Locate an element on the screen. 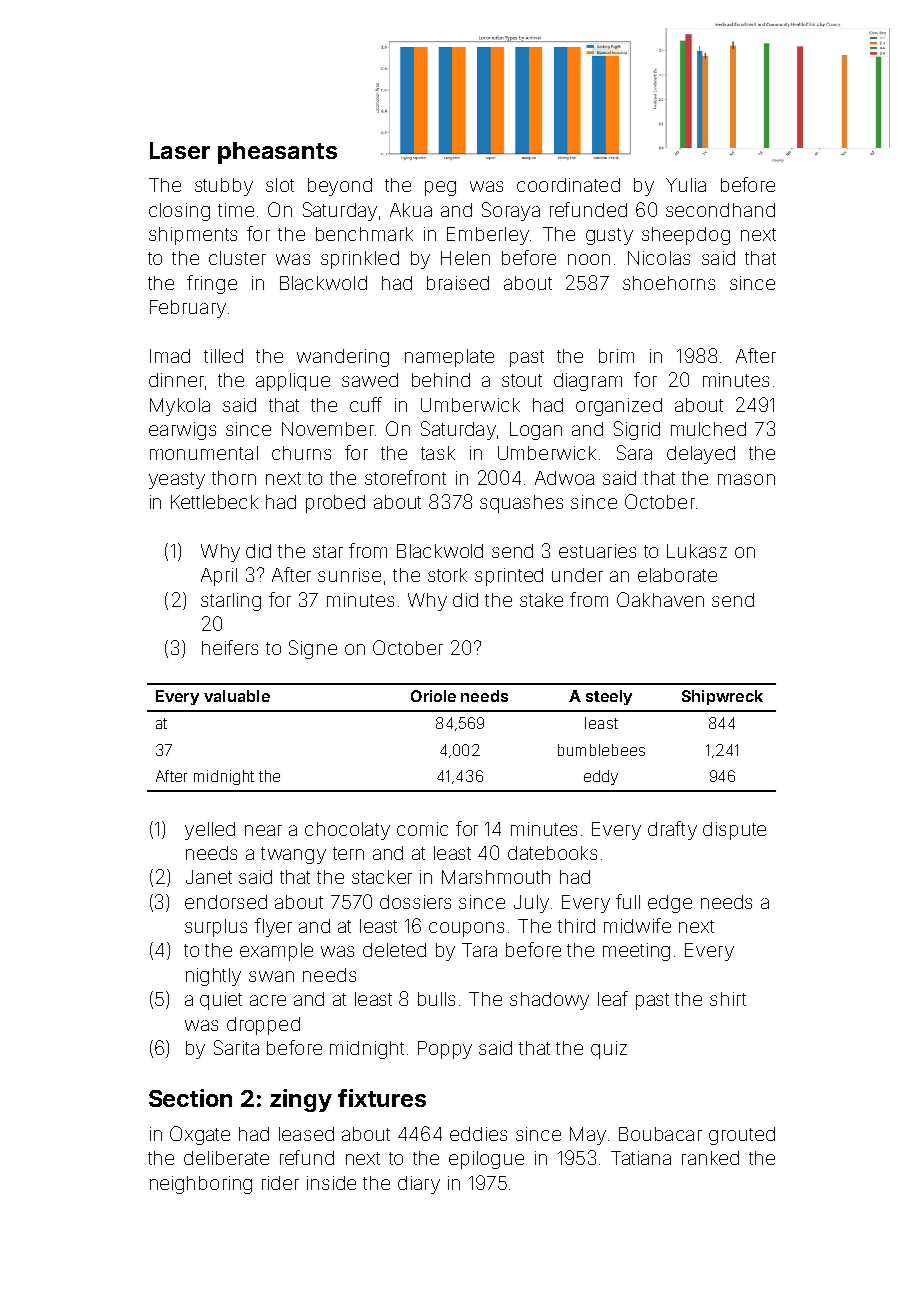  Yulia is located at coordinates (686, 185).
